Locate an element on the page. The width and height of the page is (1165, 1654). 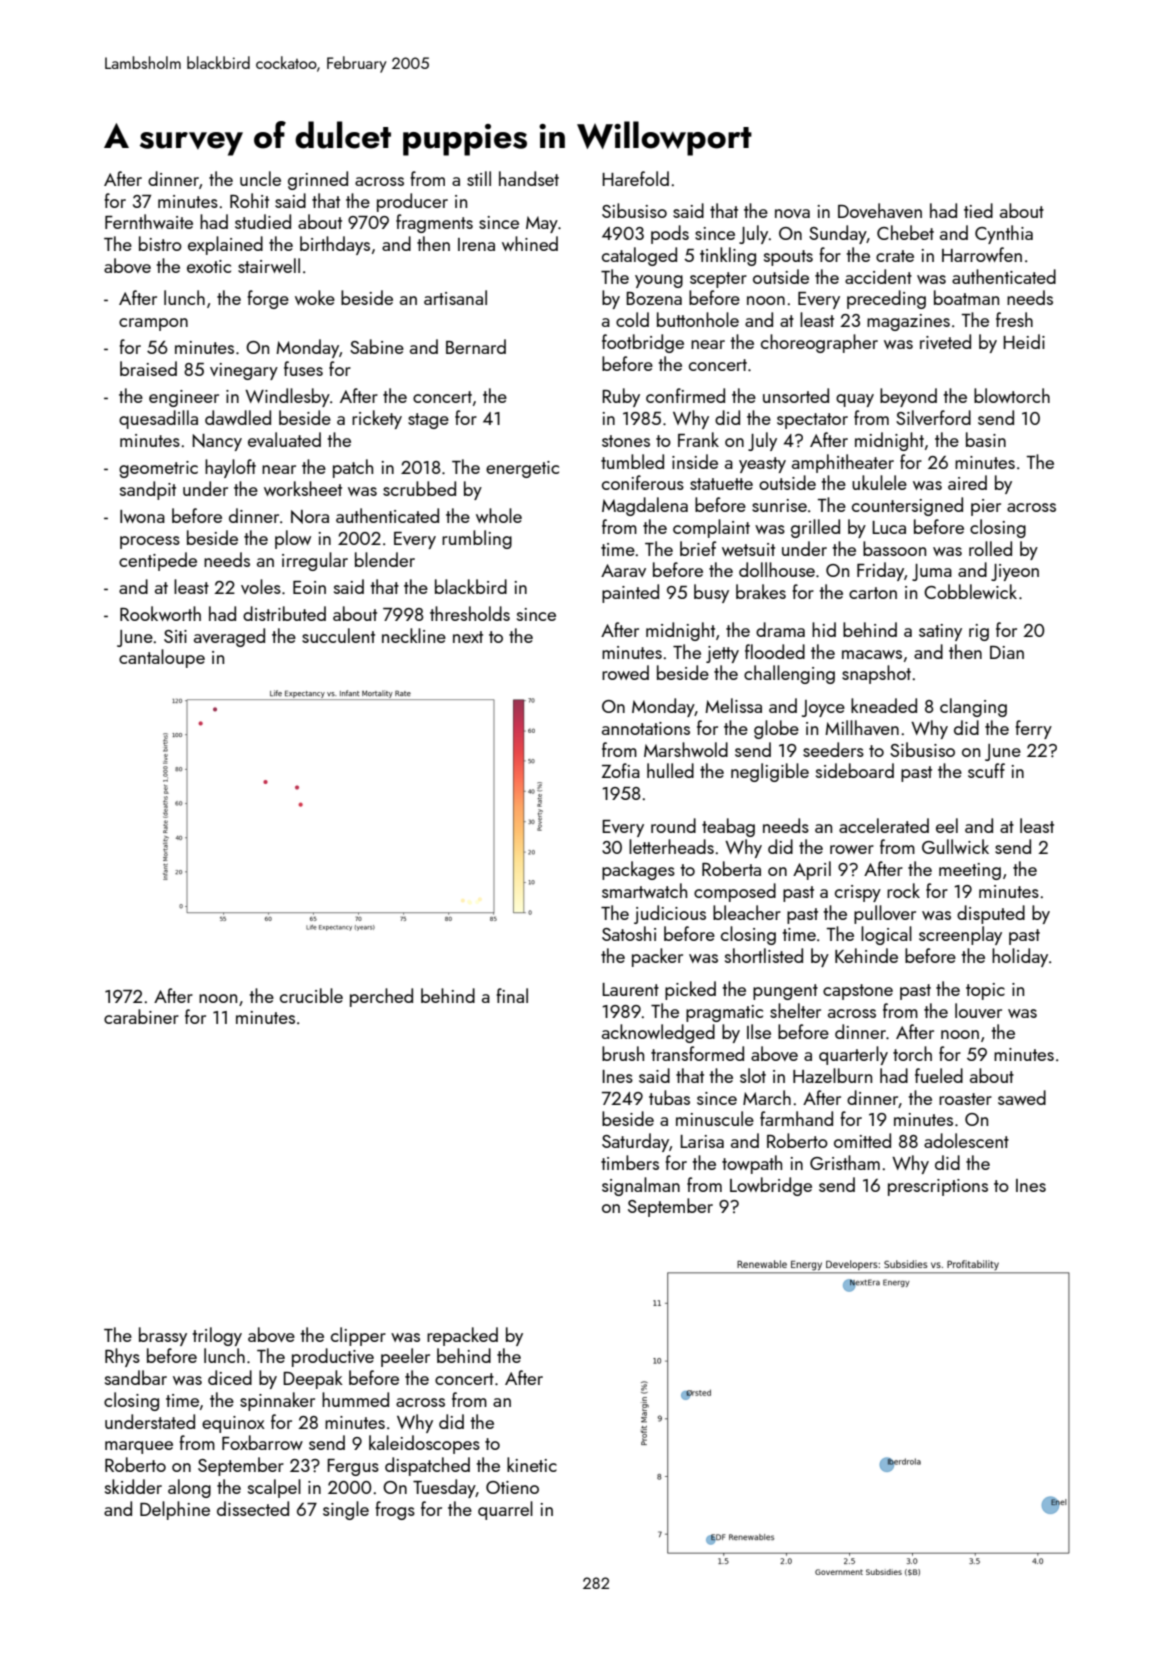
skidder is located at coordinates (133, 1486).
